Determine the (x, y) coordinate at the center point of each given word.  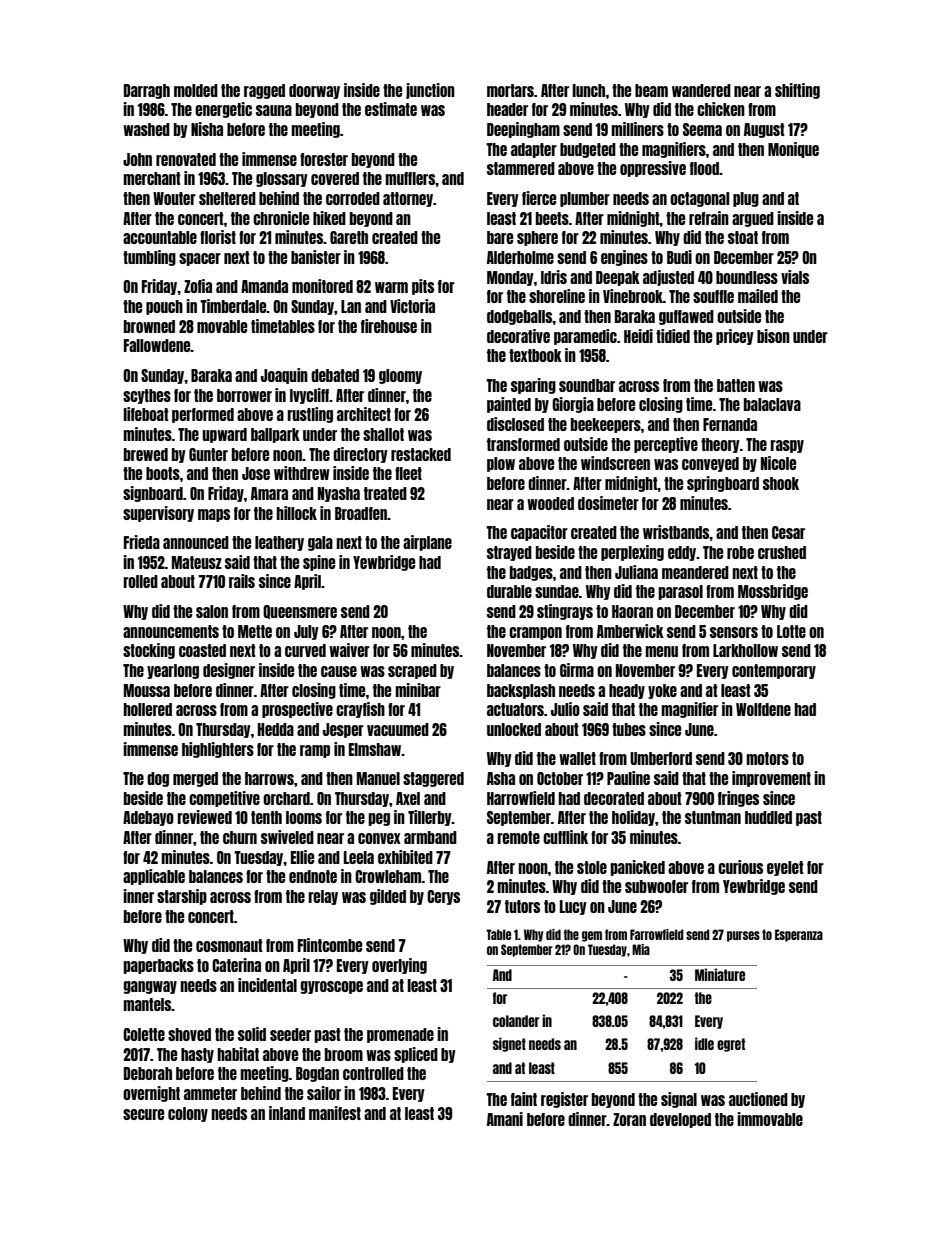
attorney (408, 199)
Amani (505, 1119)
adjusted (668, 278)
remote (518, 837)
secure (143, 1114)
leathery (279, 543)
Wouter (174, 198)
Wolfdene (763, 709)
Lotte (791, 631)
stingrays (565, 612)
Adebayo (148, 818)
